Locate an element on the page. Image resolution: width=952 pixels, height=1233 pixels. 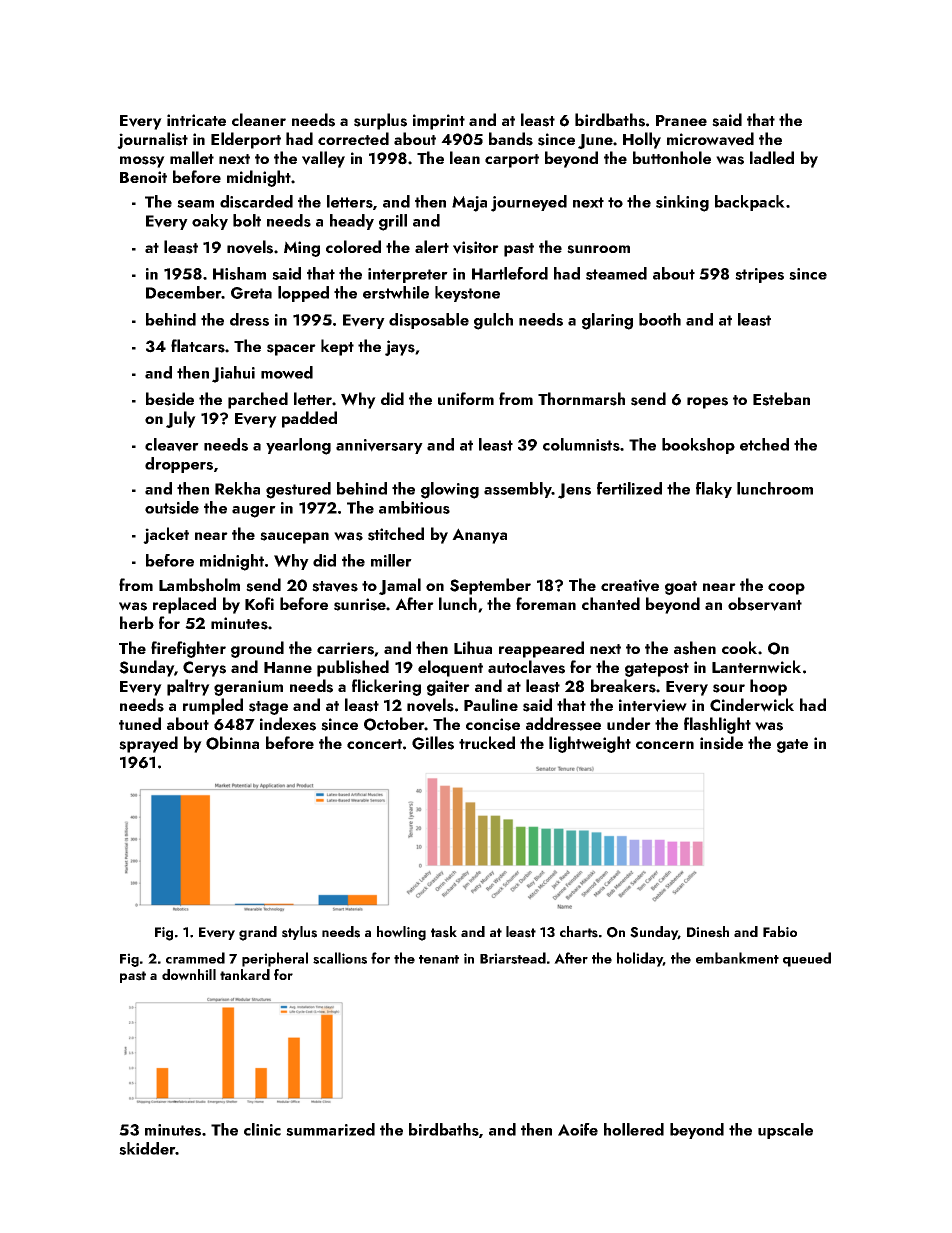
stylus is located at coordinates (299, 933).
